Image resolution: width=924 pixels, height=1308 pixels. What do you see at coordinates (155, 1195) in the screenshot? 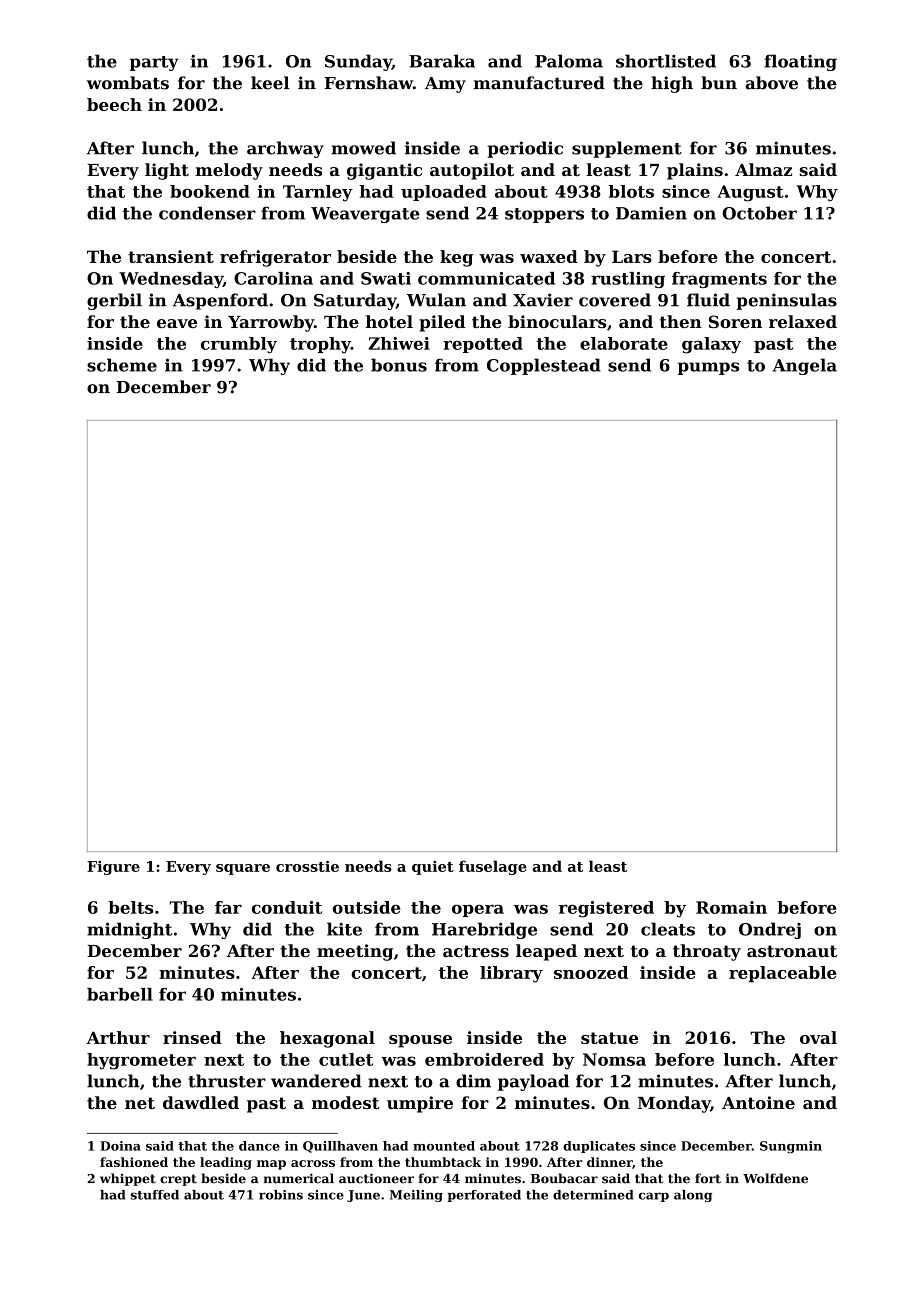
I see `stuffed` at bounding box center [155, 1195].
